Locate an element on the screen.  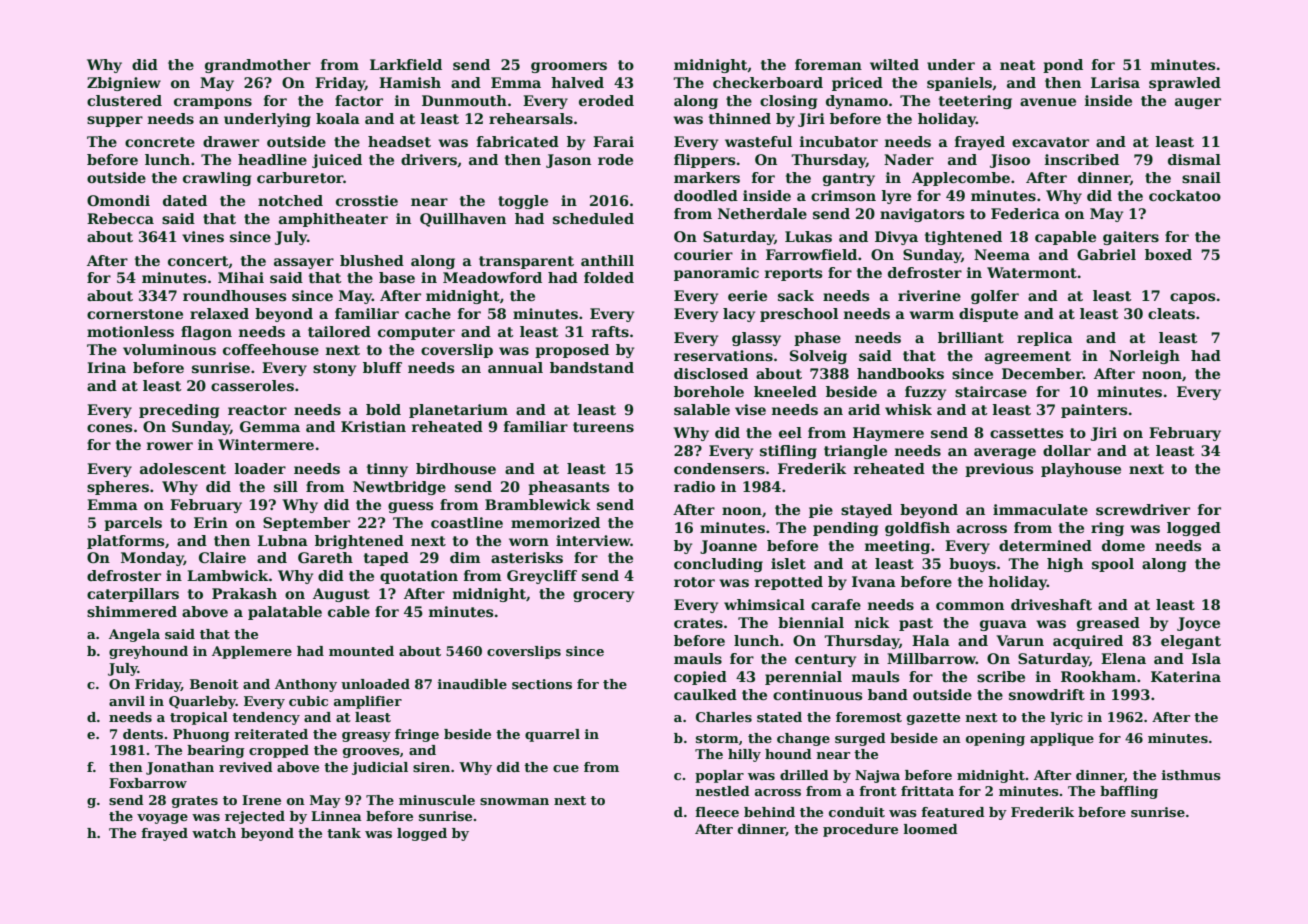
Hala is located at coordinates (931, 640).
